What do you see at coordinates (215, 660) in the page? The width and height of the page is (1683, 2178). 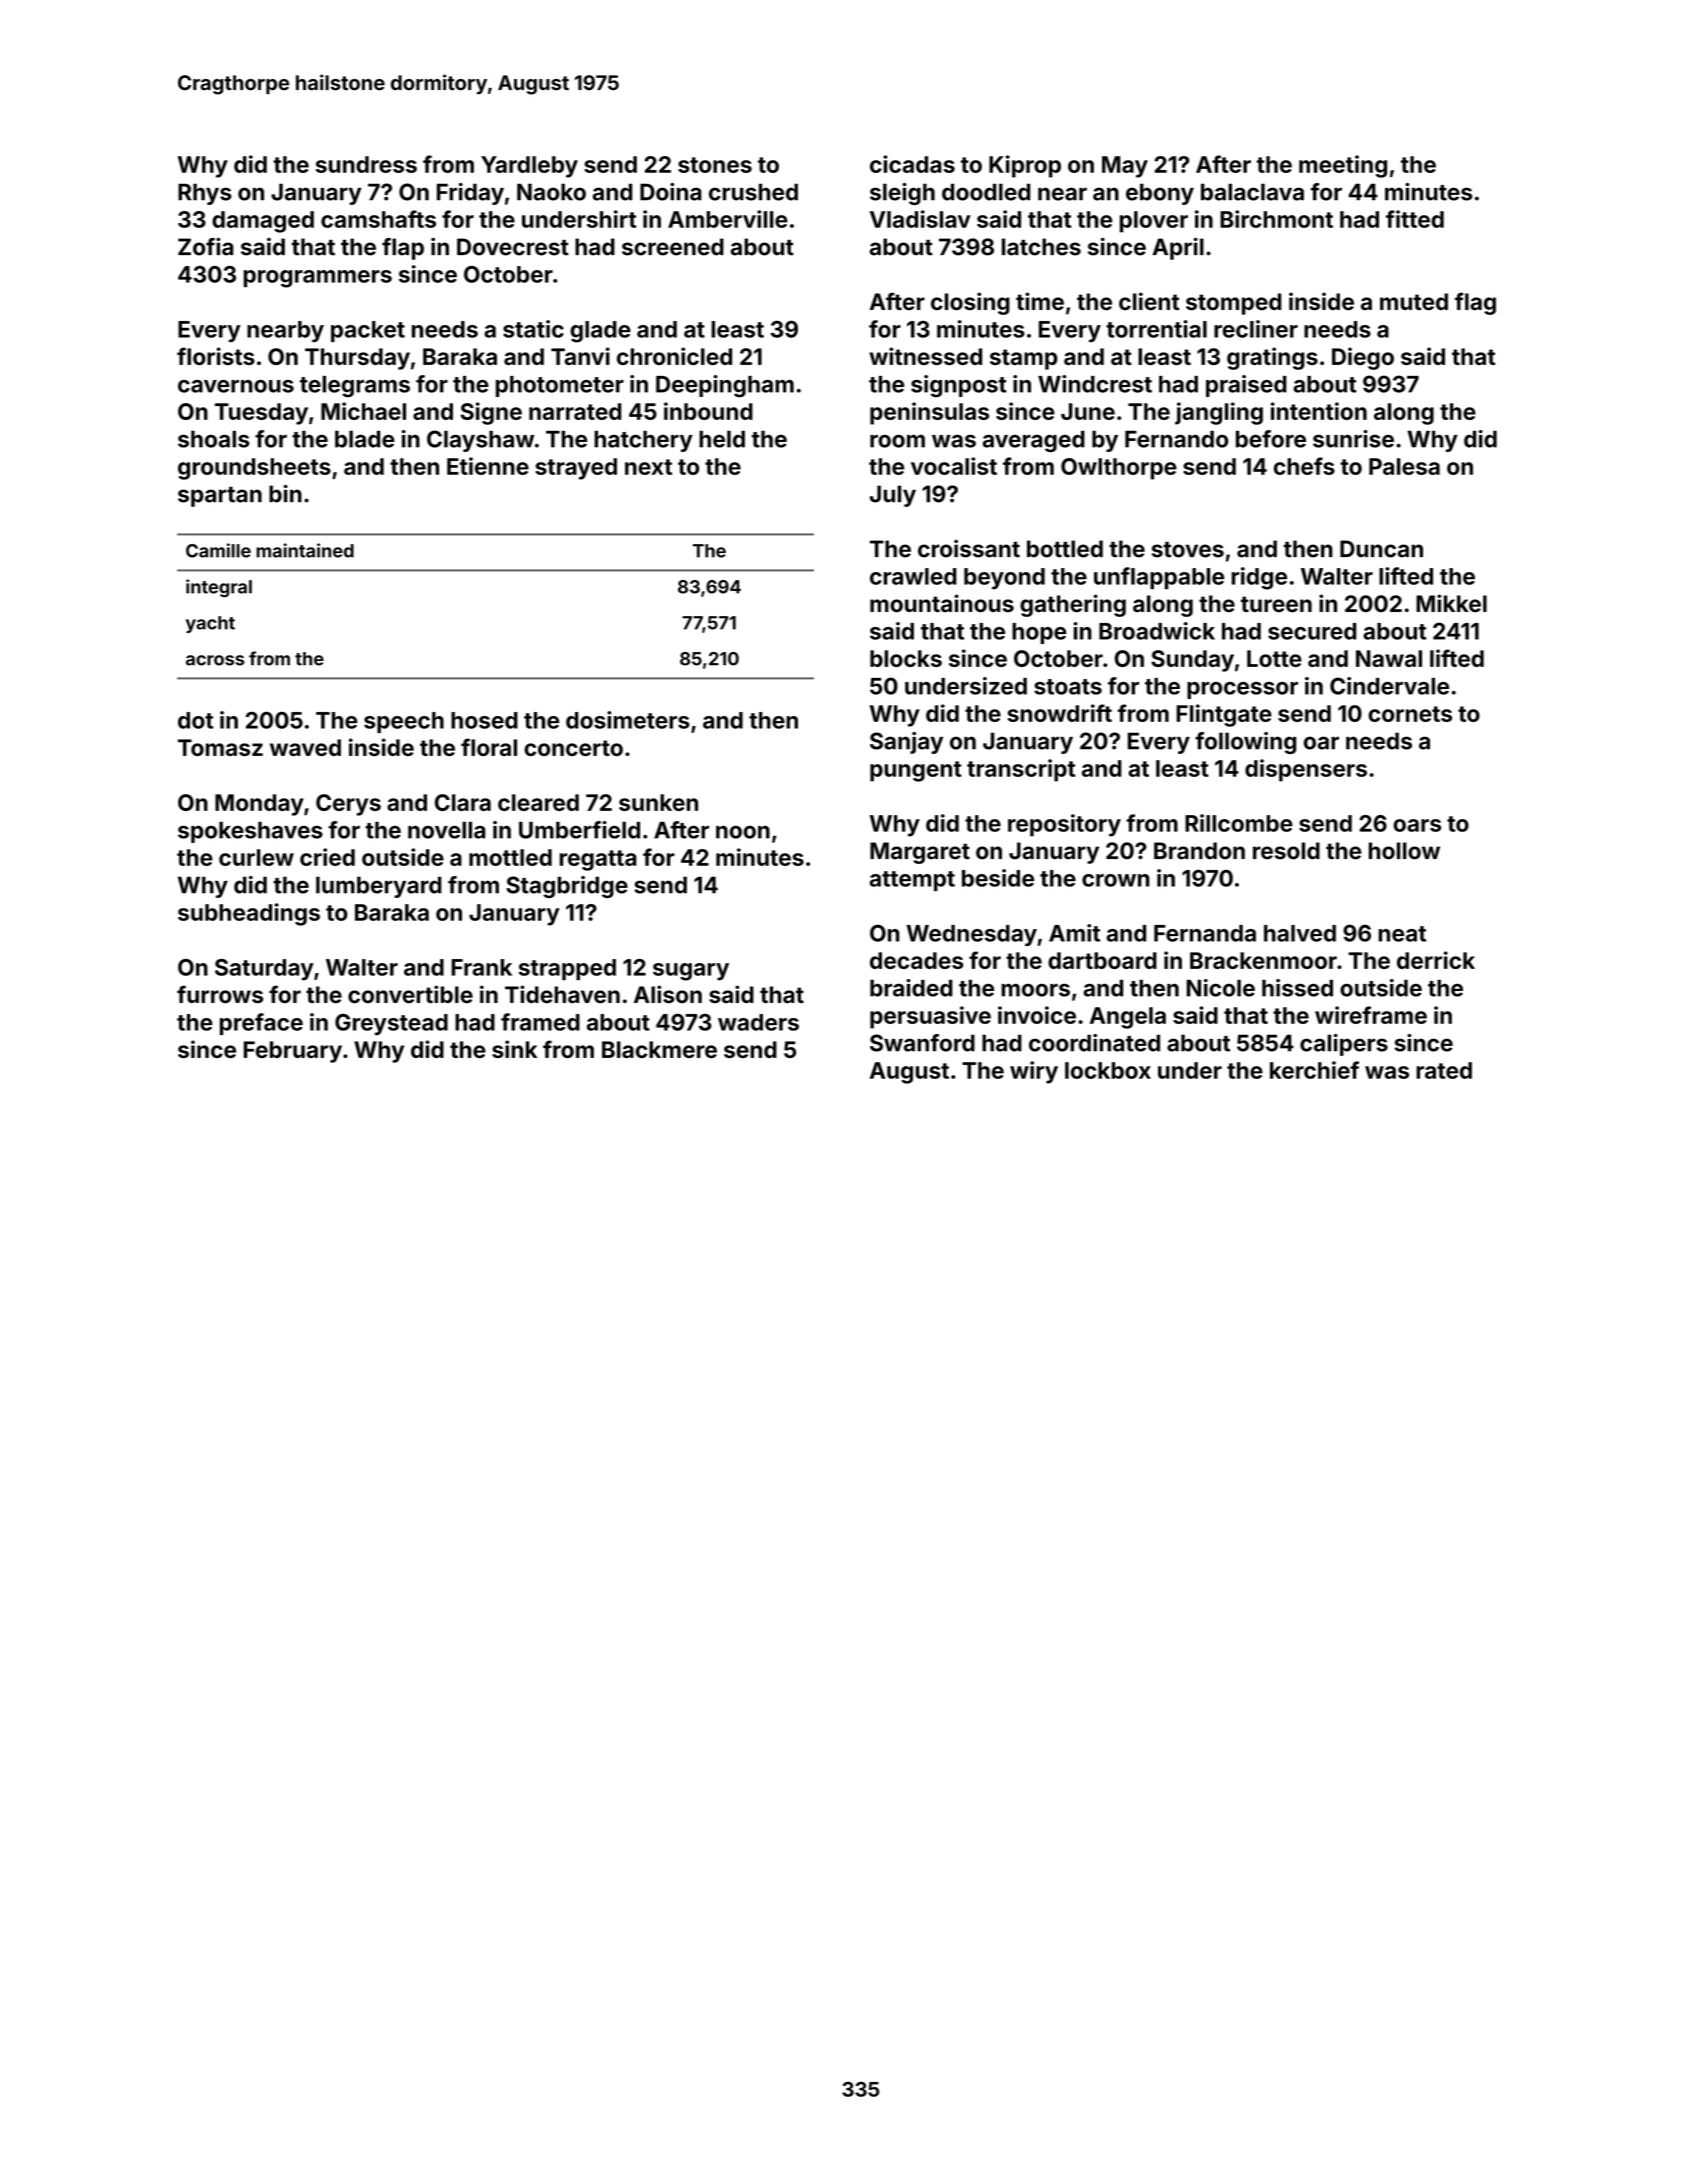 I see `across` at bounding box center [215, 660].
